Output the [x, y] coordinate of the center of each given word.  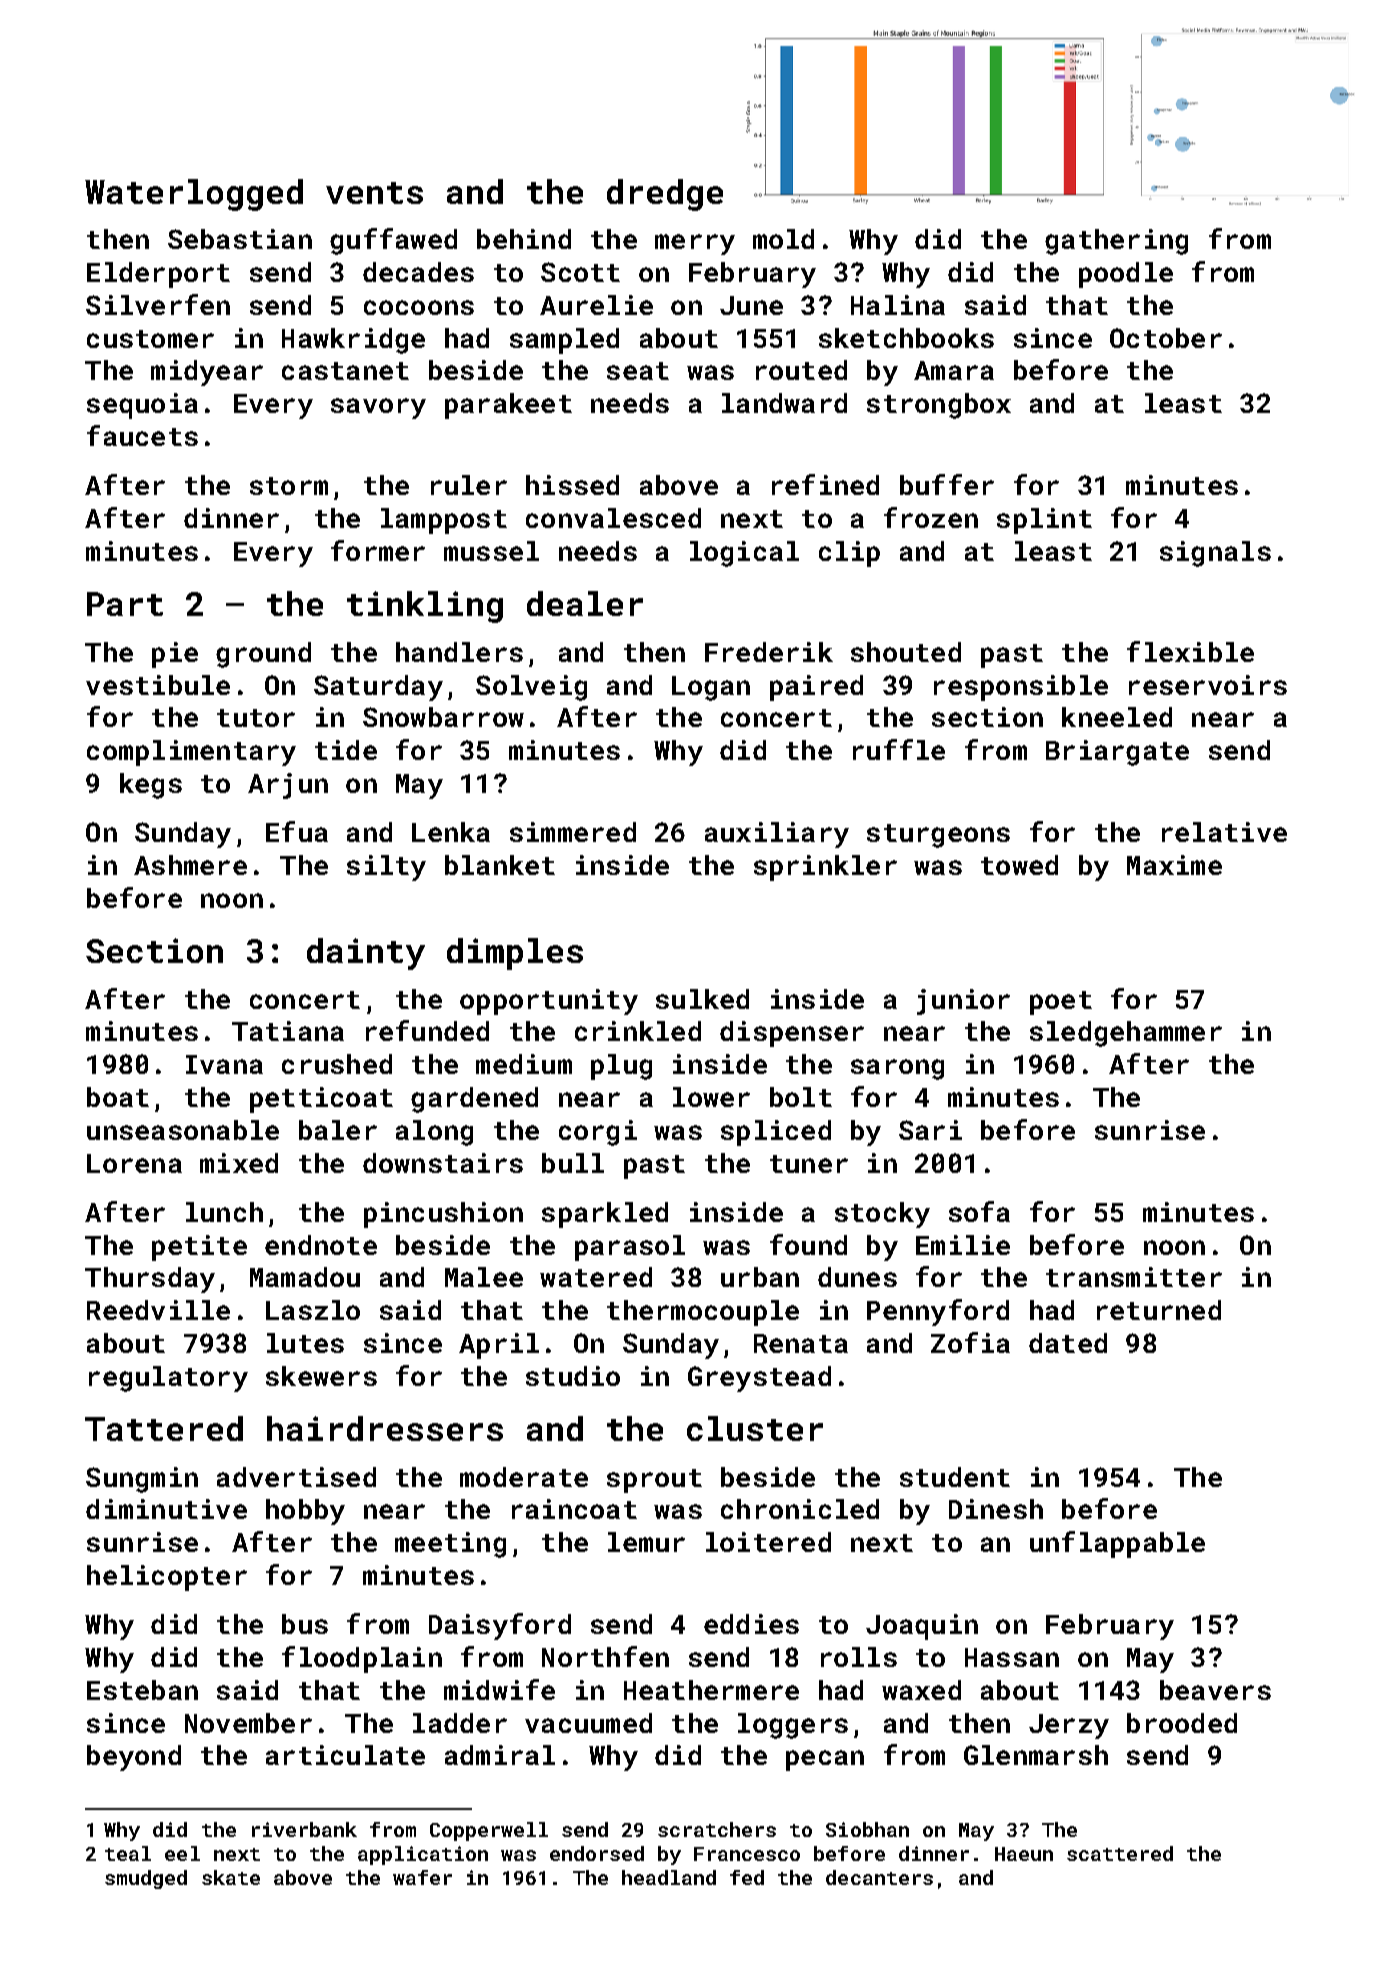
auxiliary [777, 835]
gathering [1116, 242]
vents [374, 193]
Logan [711, 688]
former [378, 550]
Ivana [224, 1064]
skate [231, 1877]
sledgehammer [1126, 1034]
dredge [665, 195]
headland [669, 1877]
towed [1019, 865]
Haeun [1024, 1854]
